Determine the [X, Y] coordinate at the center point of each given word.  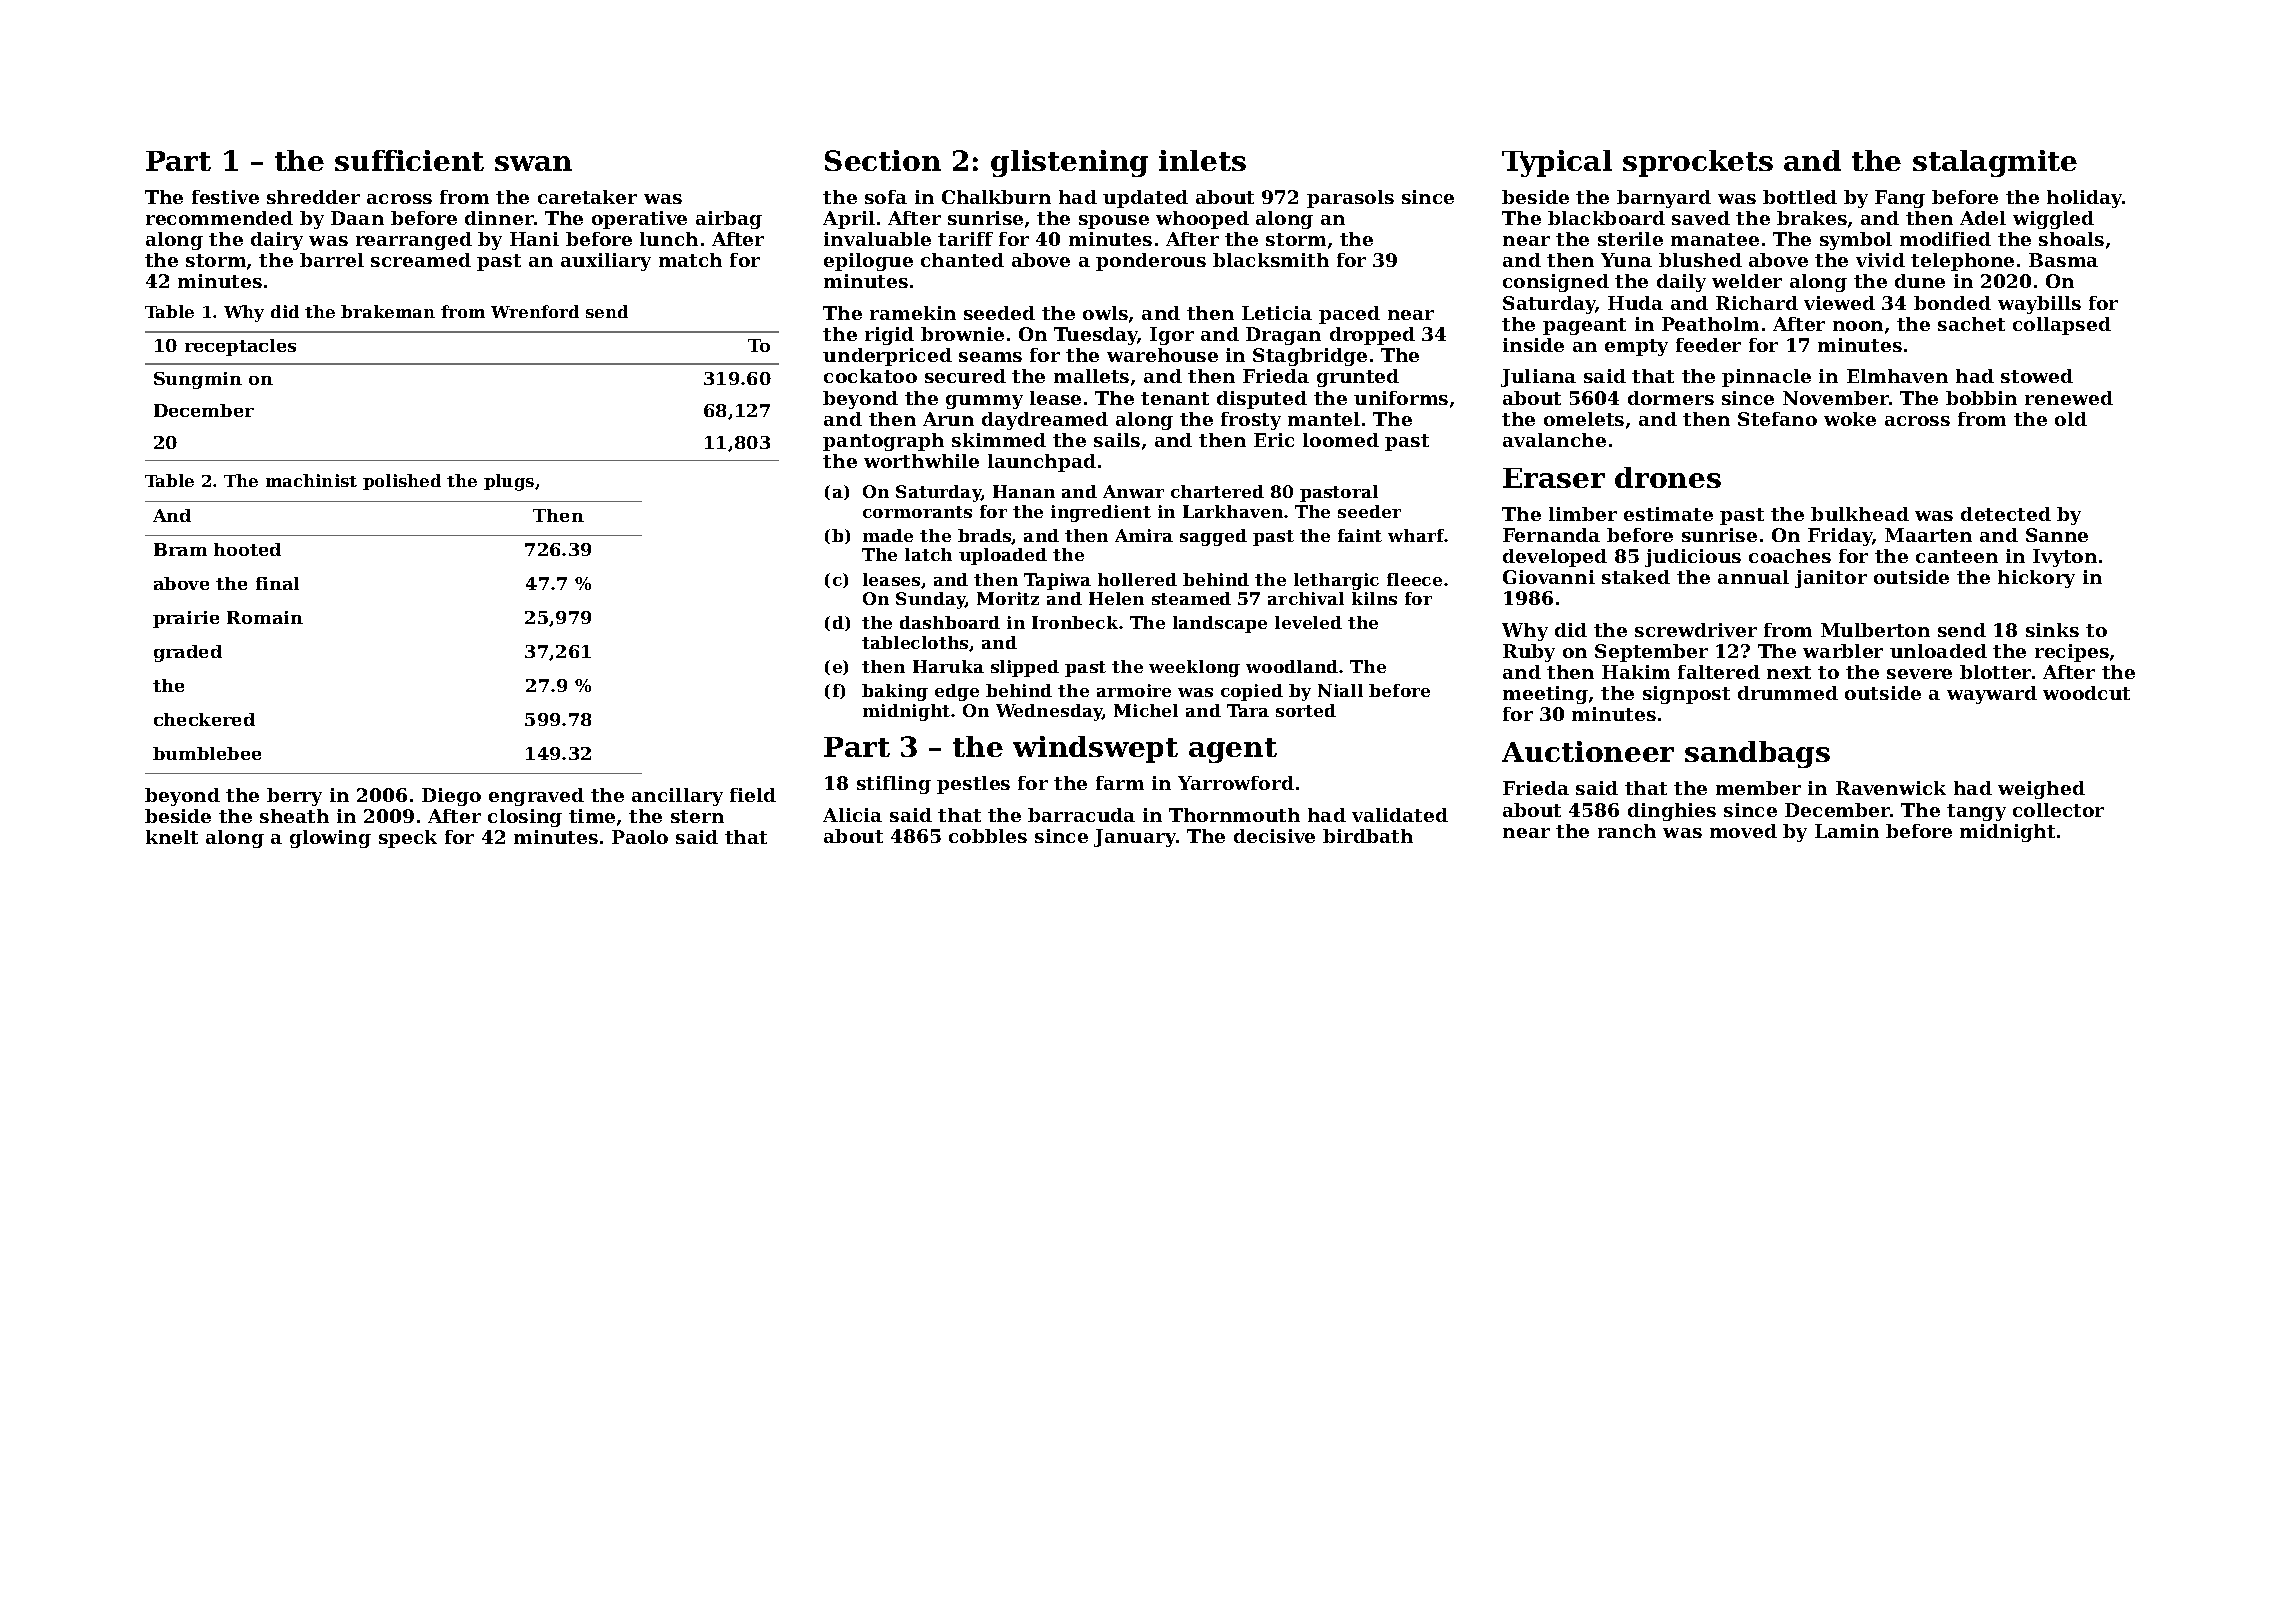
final [277, 583]
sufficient [409, 160]
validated [1400, 815]
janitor [1831, 579]
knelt [172, 837]
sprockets [1698, 163]
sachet [1971, 324]
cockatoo [870, 376]
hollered [1137, 579]
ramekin [913, 313]
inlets [1202, 160]
